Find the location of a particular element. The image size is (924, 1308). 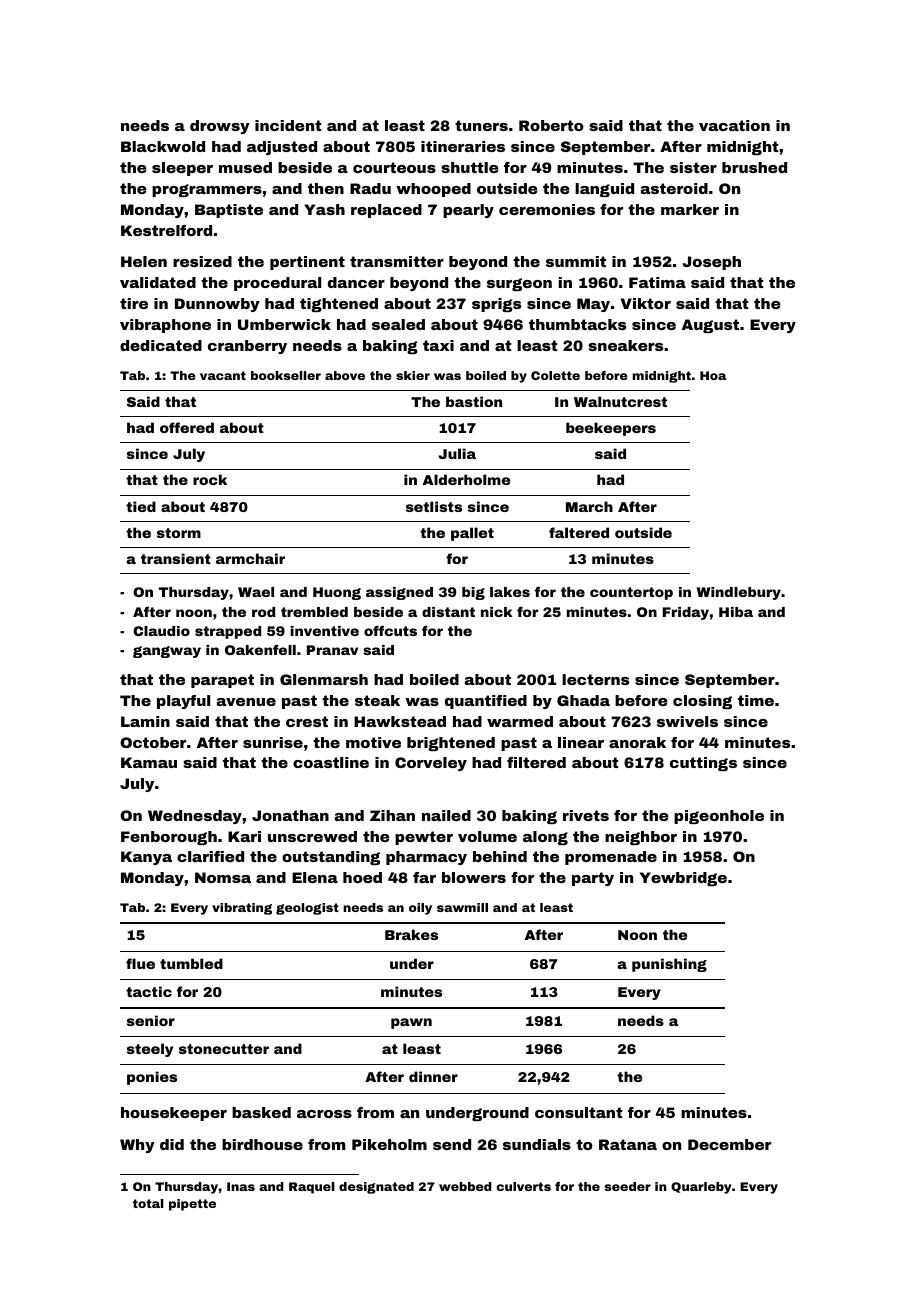

assigned is located at coordinates (399, 593).
